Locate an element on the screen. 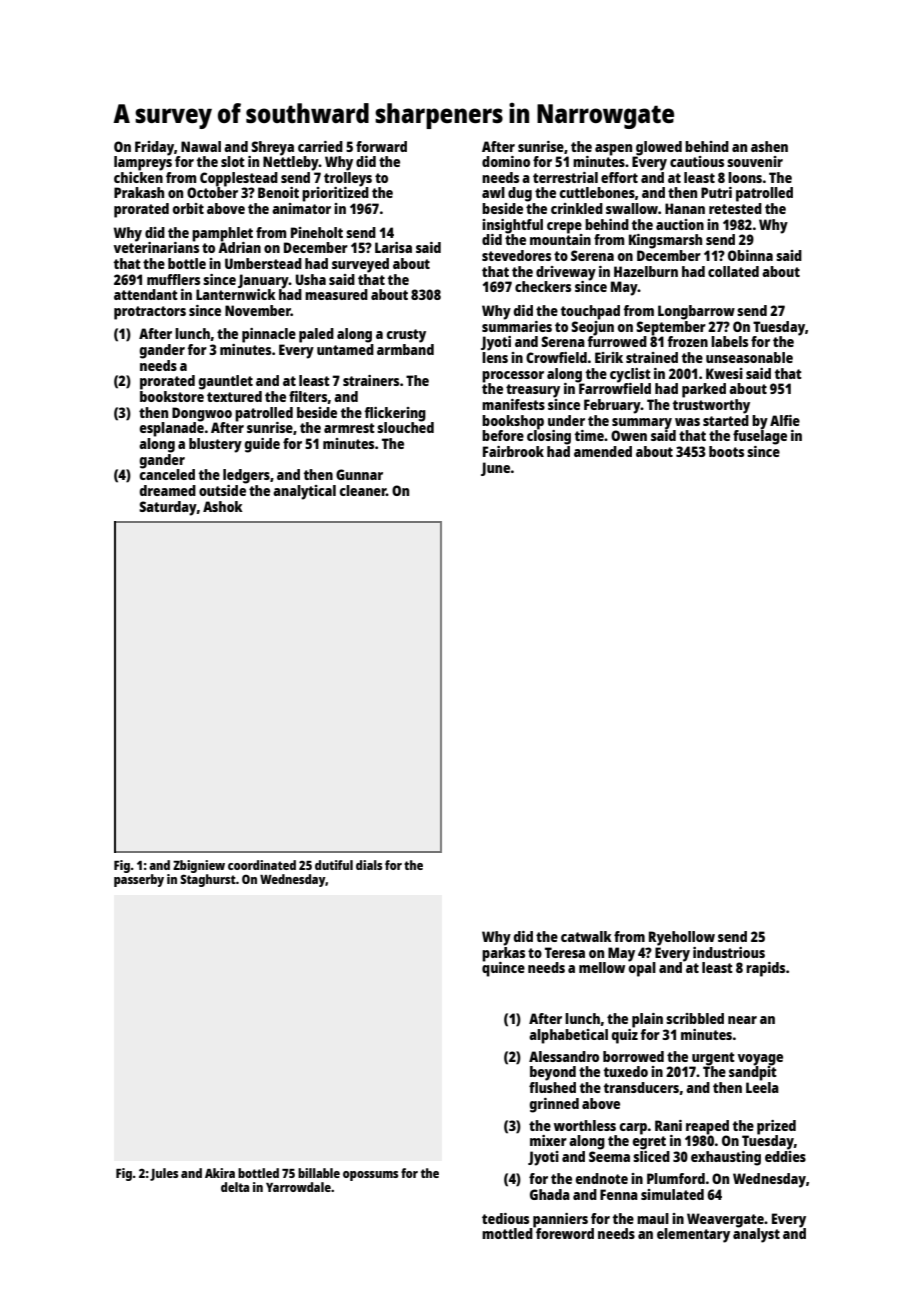  lens is located at coordinates (495, 357).
